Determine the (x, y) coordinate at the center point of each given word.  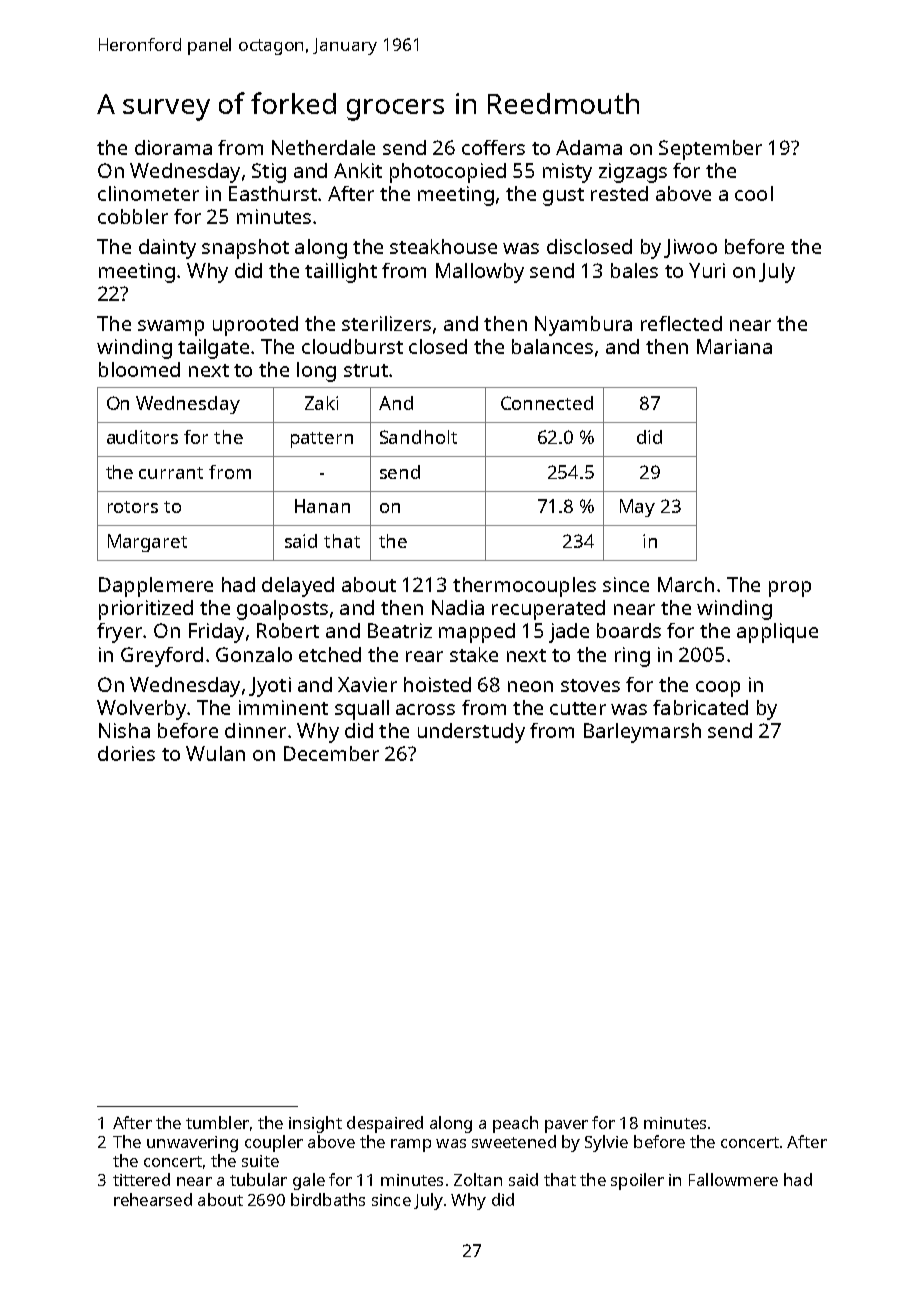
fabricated (700, 707)
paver (566, 1126)
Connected (547, 403)
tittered (141, 1179)
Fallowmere (733, 1179)
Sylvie (606, 1143)
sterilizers (386, 323)
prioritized (146, 610)
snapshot (245, 249)
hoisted (437, 684)
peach (515, 1124)
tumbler (217, 1122)
